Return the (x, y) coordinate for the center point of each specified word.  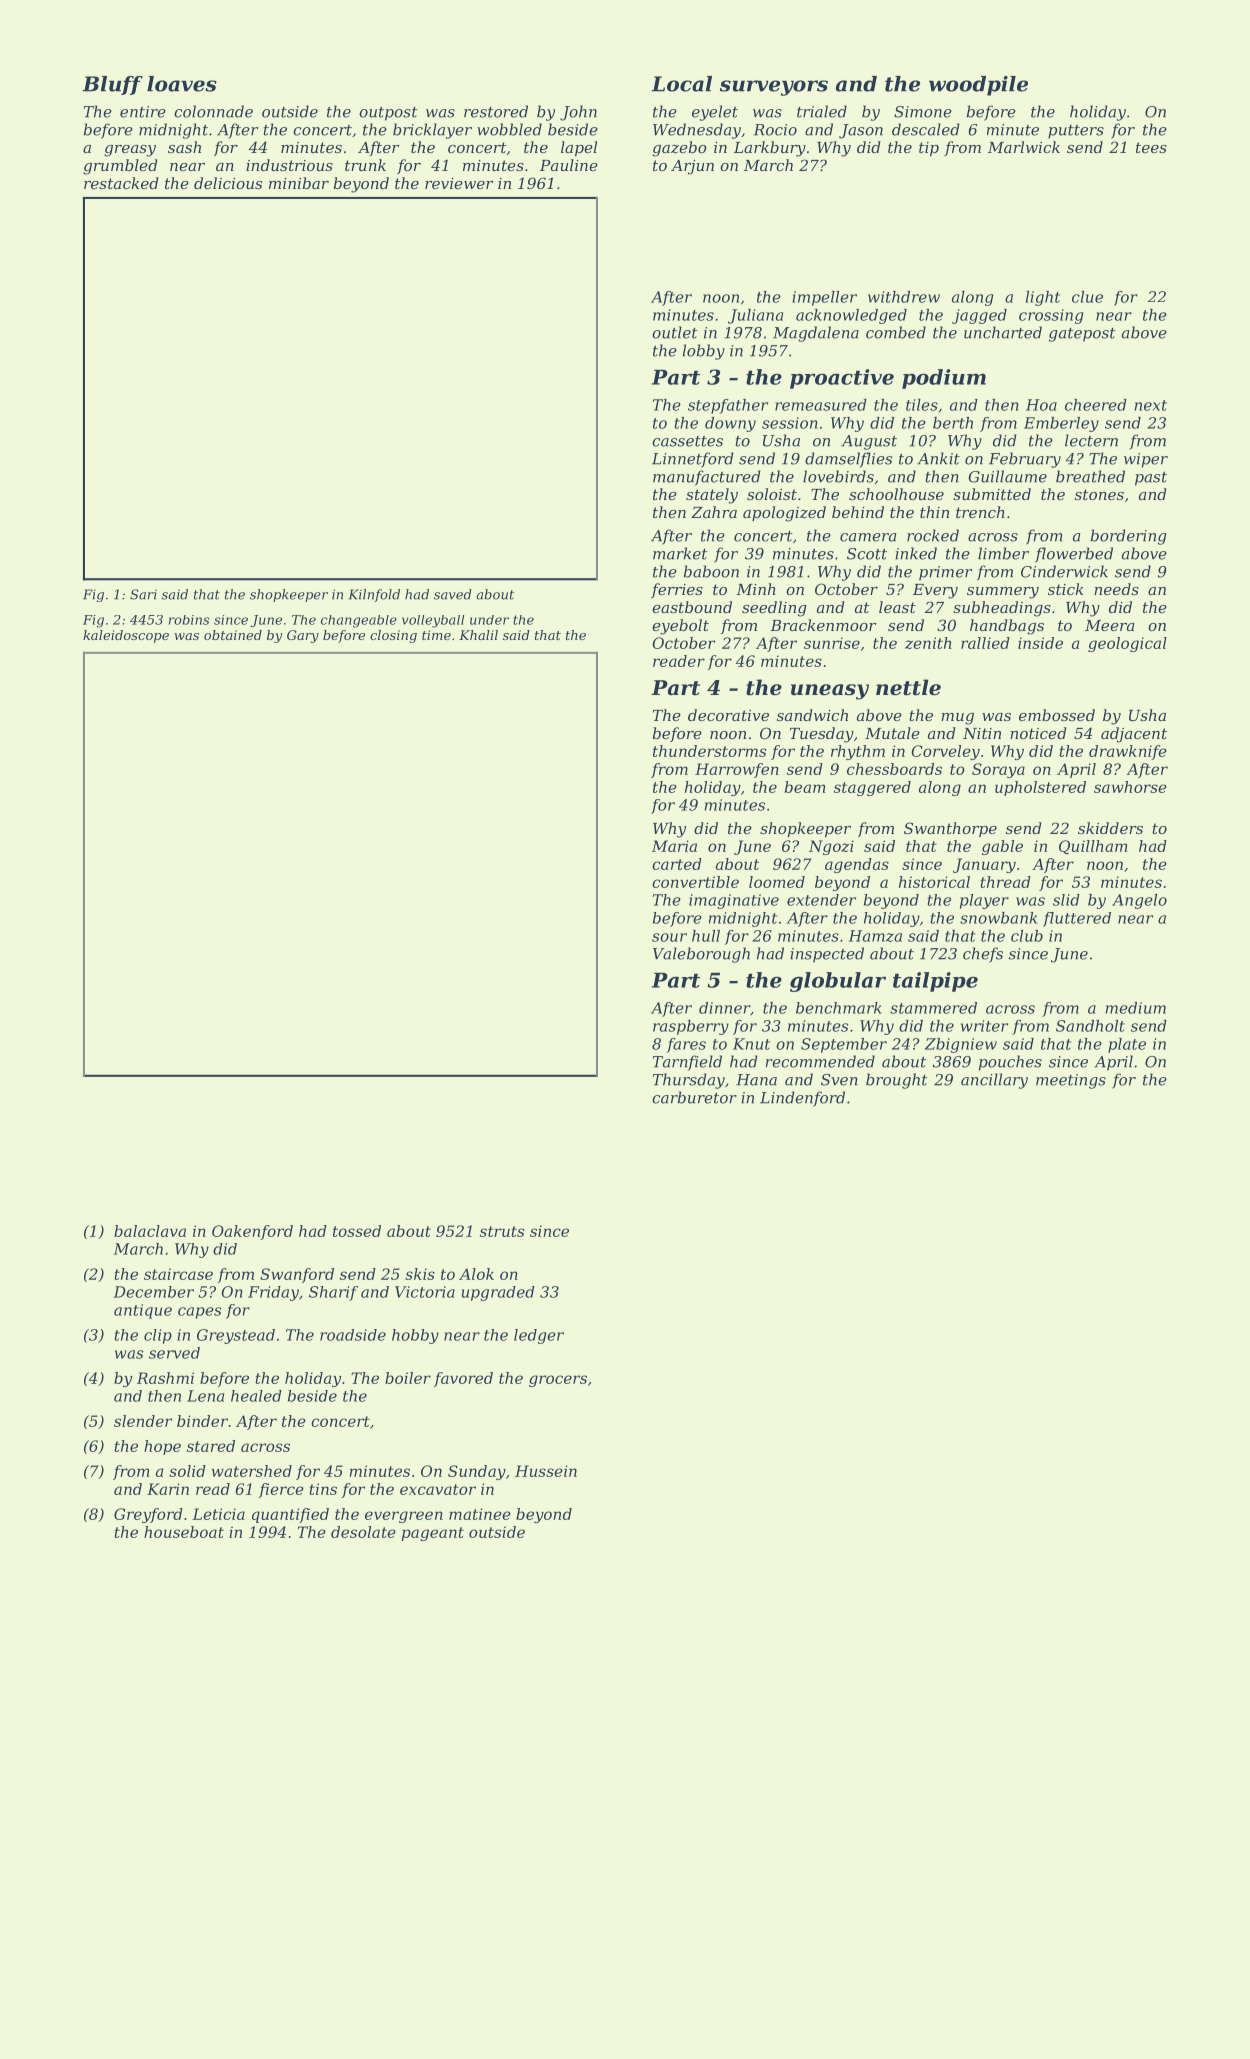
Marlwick (1024, 147)
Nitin (982, 733)
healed (256, 1396)
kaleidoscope (126, 636)
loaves (182, 84)
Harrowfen (737, 770)
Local (681, 84)
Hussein (546, 1471)
